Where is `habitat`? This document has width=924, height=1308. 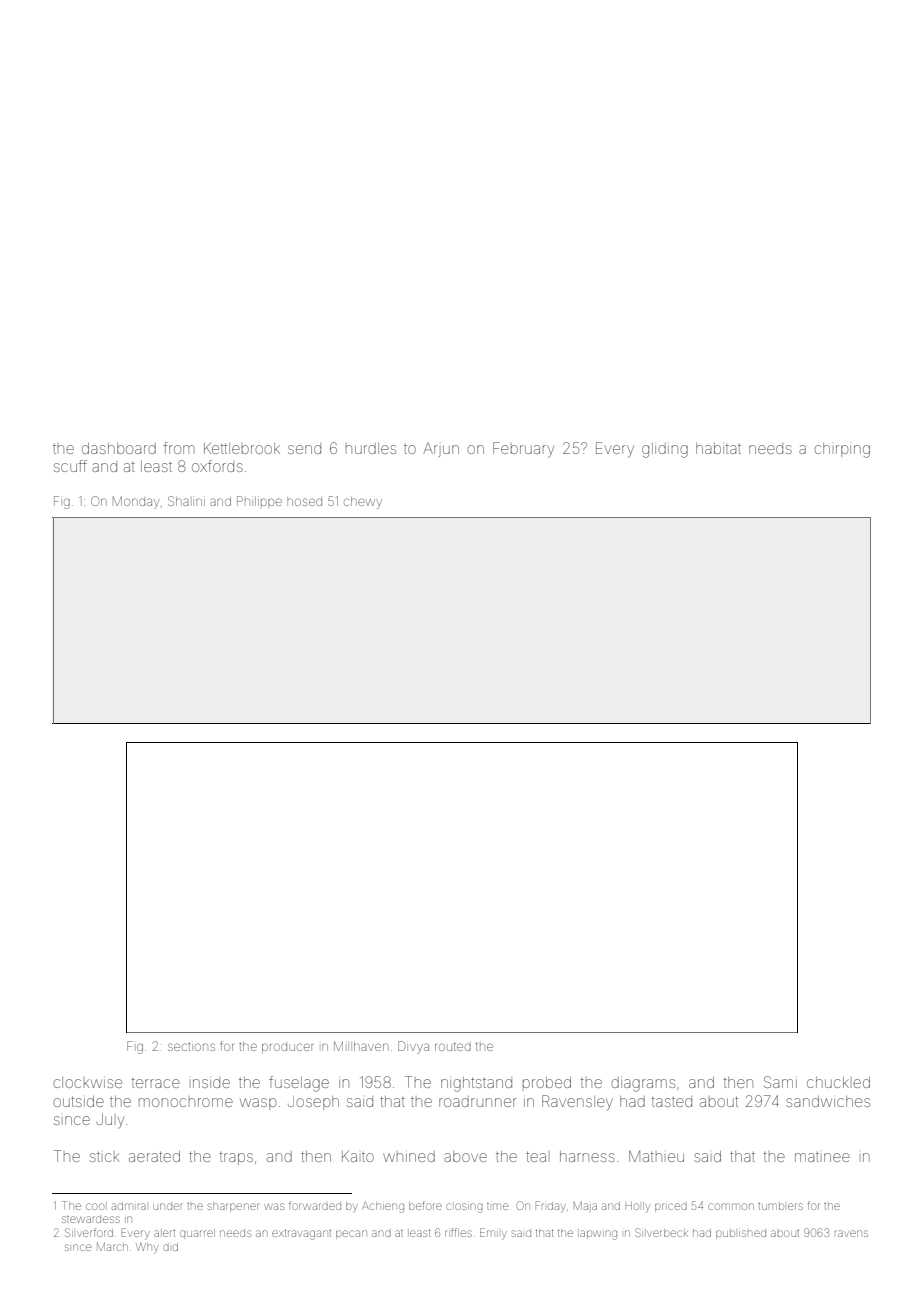
habitat is located at coordinates (718, 448).
